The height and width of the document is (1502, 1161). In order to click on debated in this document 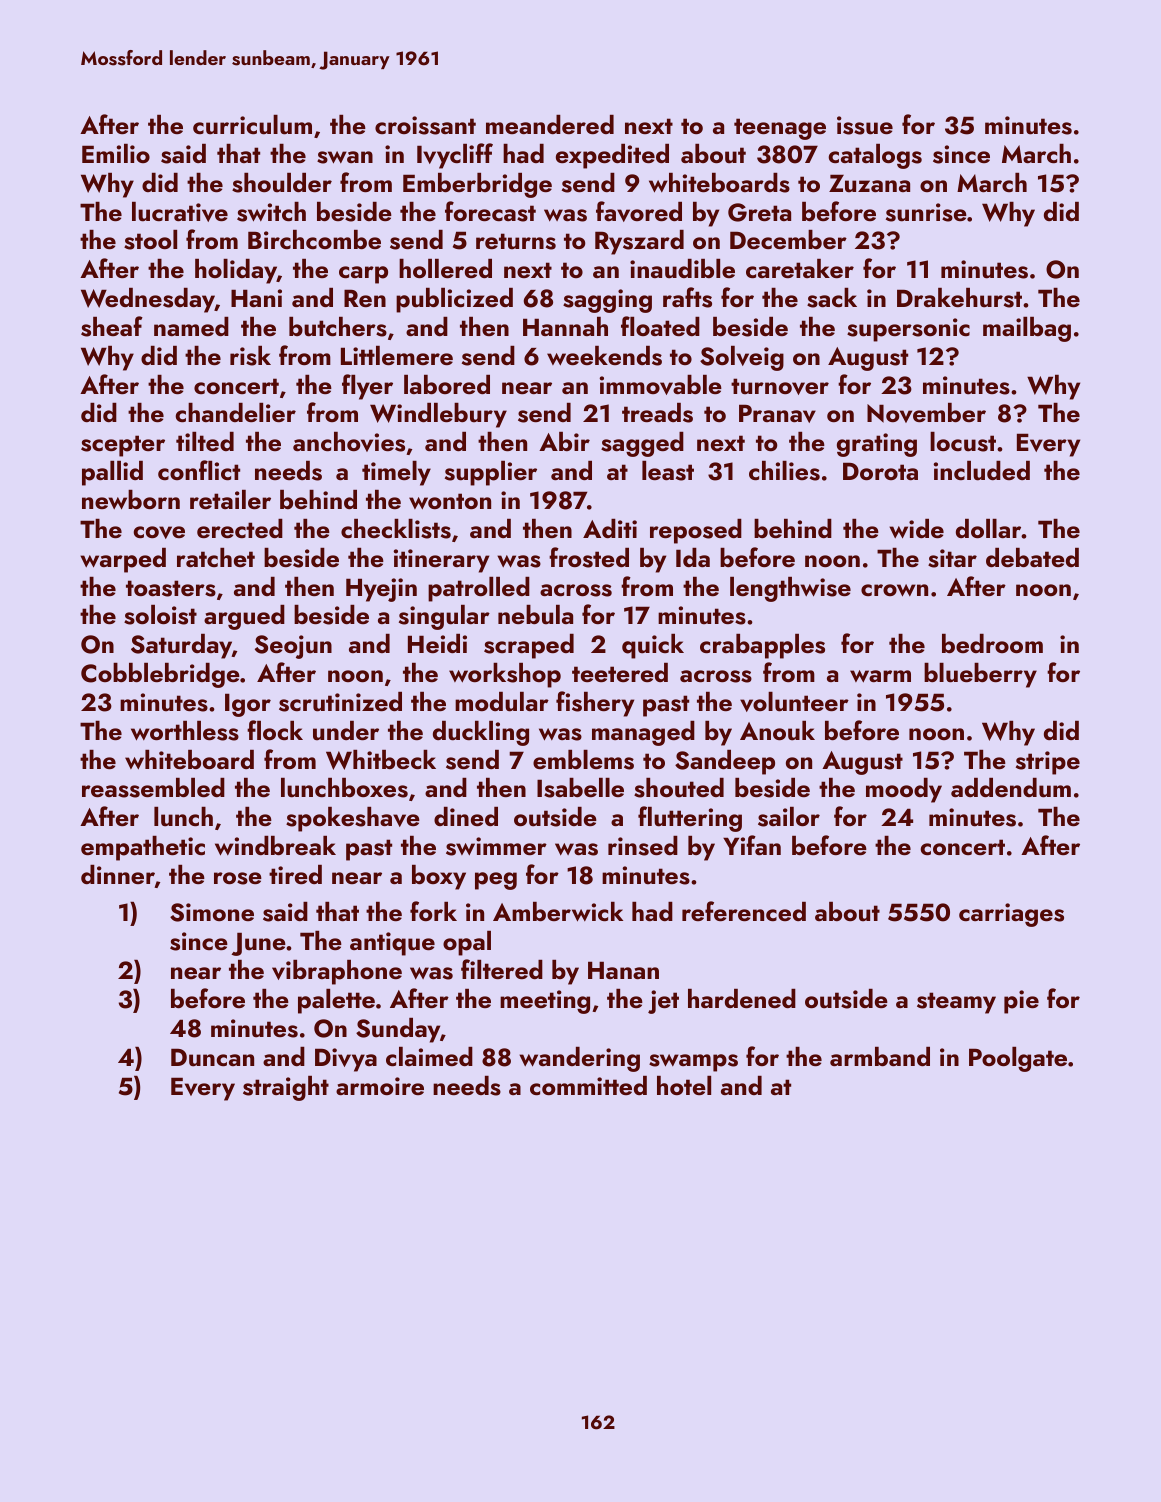, I will do `click(1032, 557)`.
